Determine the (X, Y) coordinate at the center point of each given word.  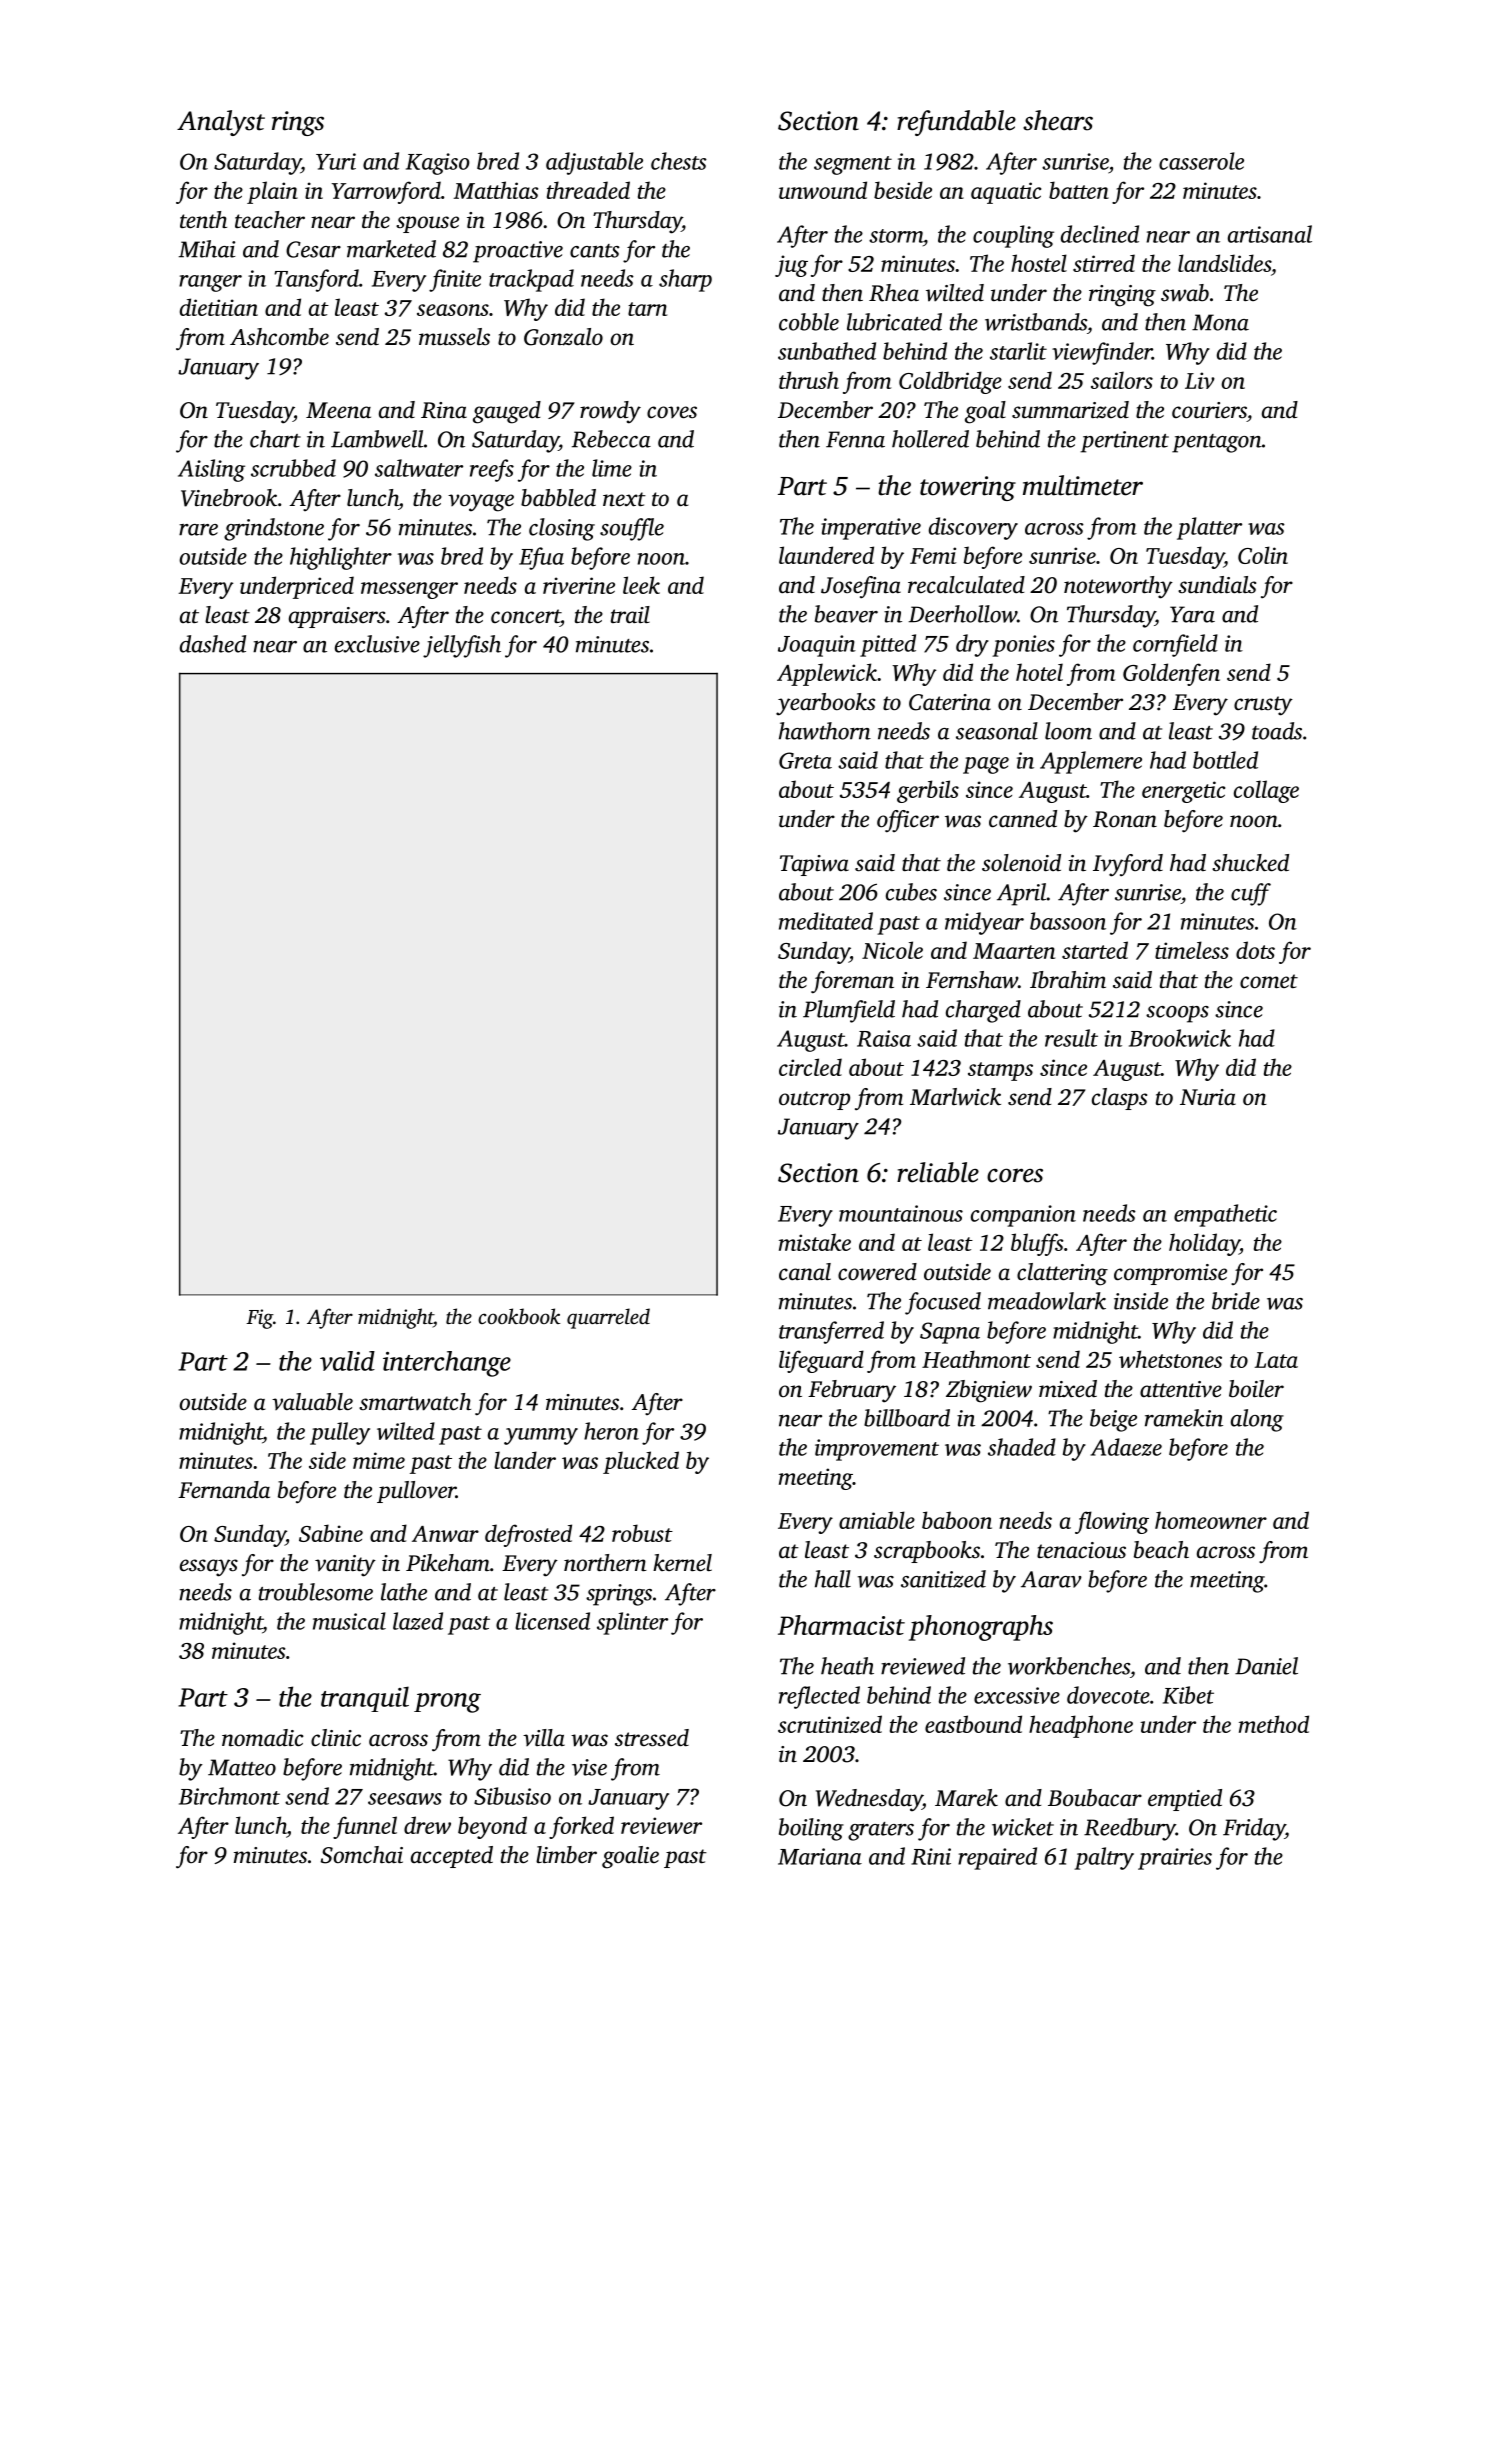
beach (1161, 1550)
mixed (1068, 1388)
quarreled (608, 1318)
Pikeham (448, 1562)
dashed (213, 644)
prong (447, 1703)
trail (630, 614)
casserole (1201, 161)
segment (853, 165)
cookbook (519, 1316)
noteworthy (1118, 587)
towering (968, 488)
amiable (877, 1520)
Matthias (496, 190)
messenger (409, 590)
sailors (1122, 380)
